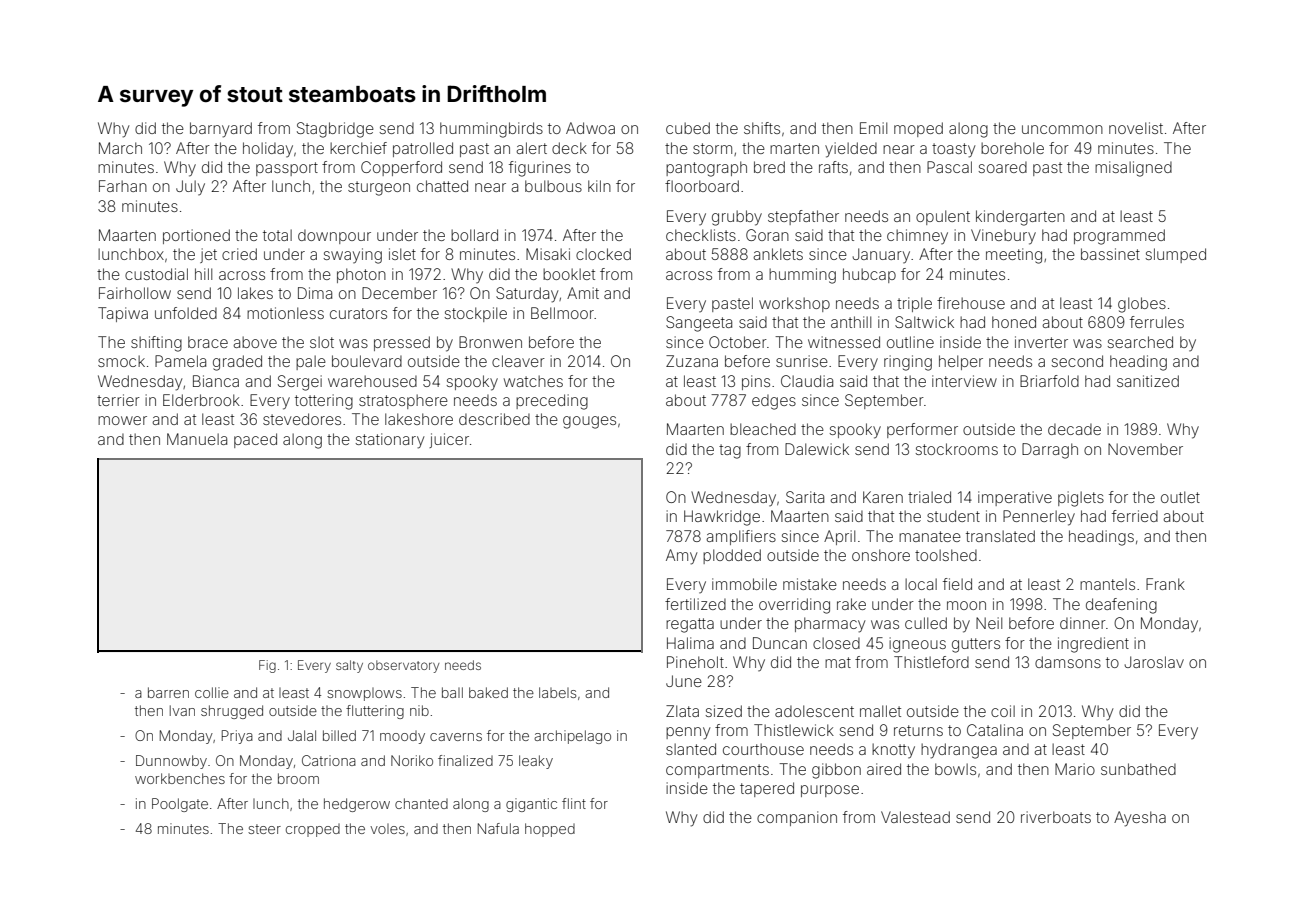  I want to click on barren, so click(168, 692).
